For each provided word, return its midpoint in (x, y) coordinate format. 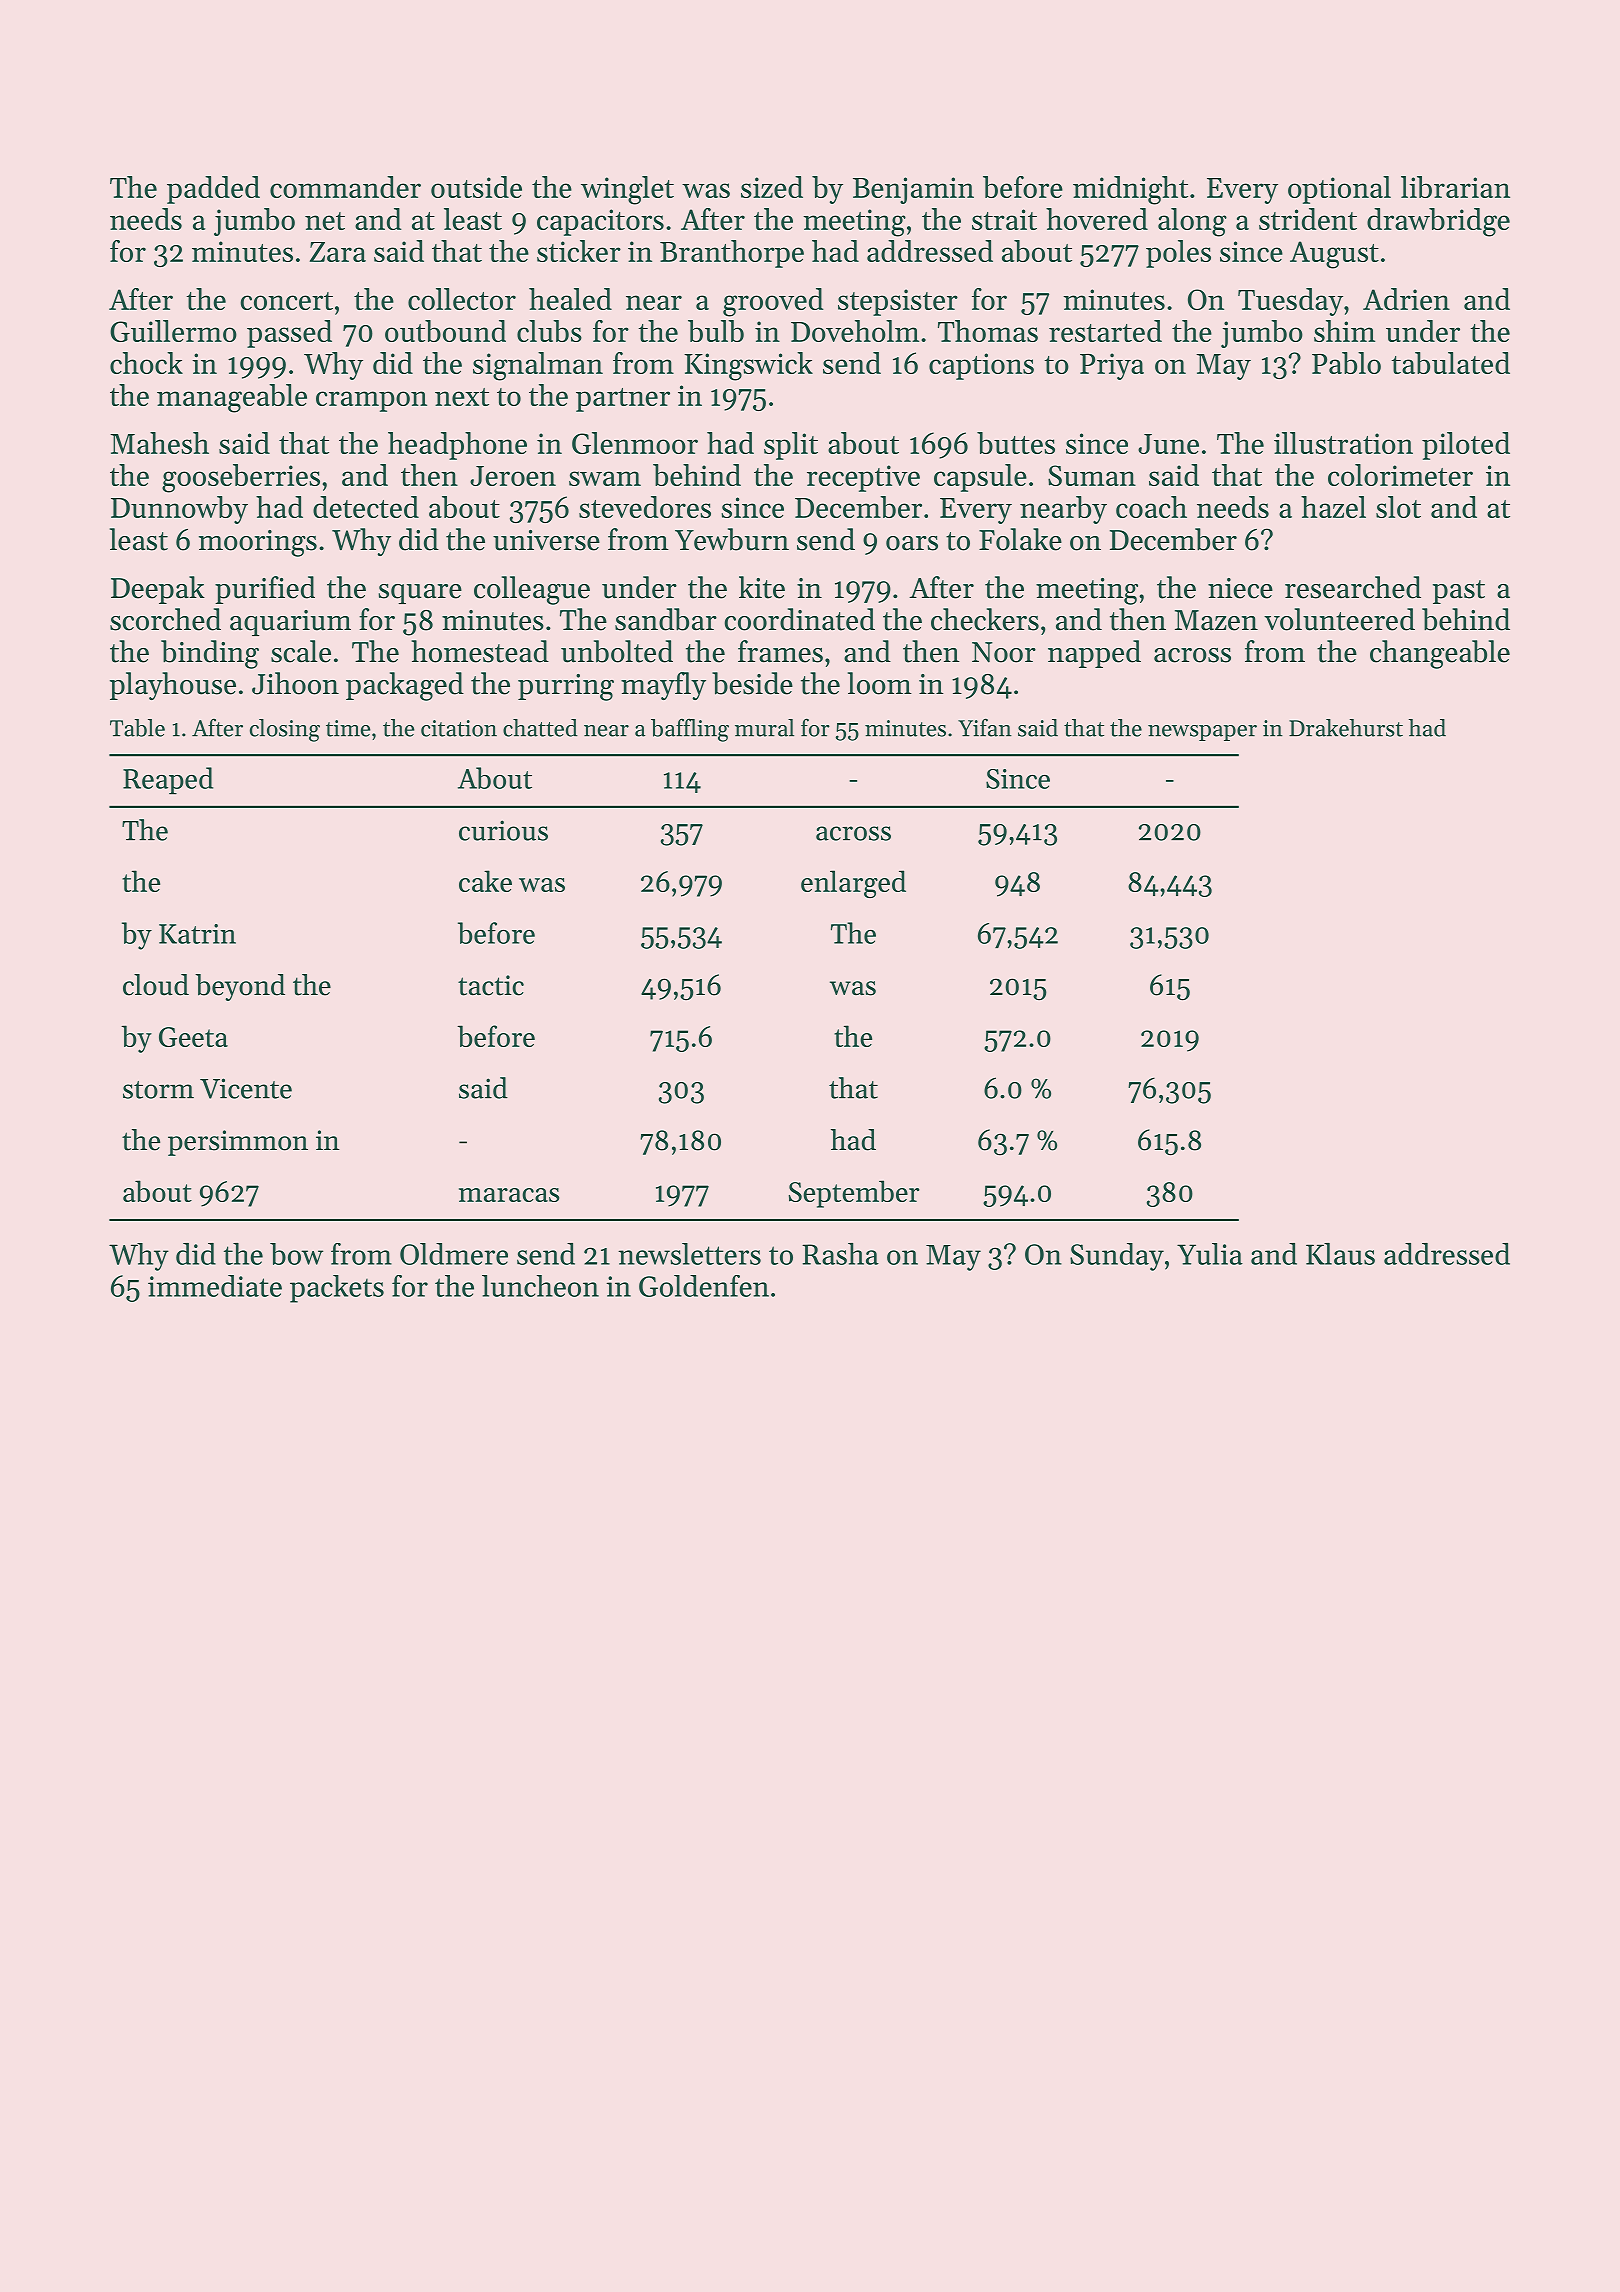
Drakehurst (1346, 728)
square (420, 594)
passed (289, 334)
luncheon (540, 1286)
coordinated (800, 619)
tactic (491, 985)
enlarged (853, 884)
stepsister (898, 302)
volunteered (1339, 619)
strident (1308, 219)
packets (337, 1289)
